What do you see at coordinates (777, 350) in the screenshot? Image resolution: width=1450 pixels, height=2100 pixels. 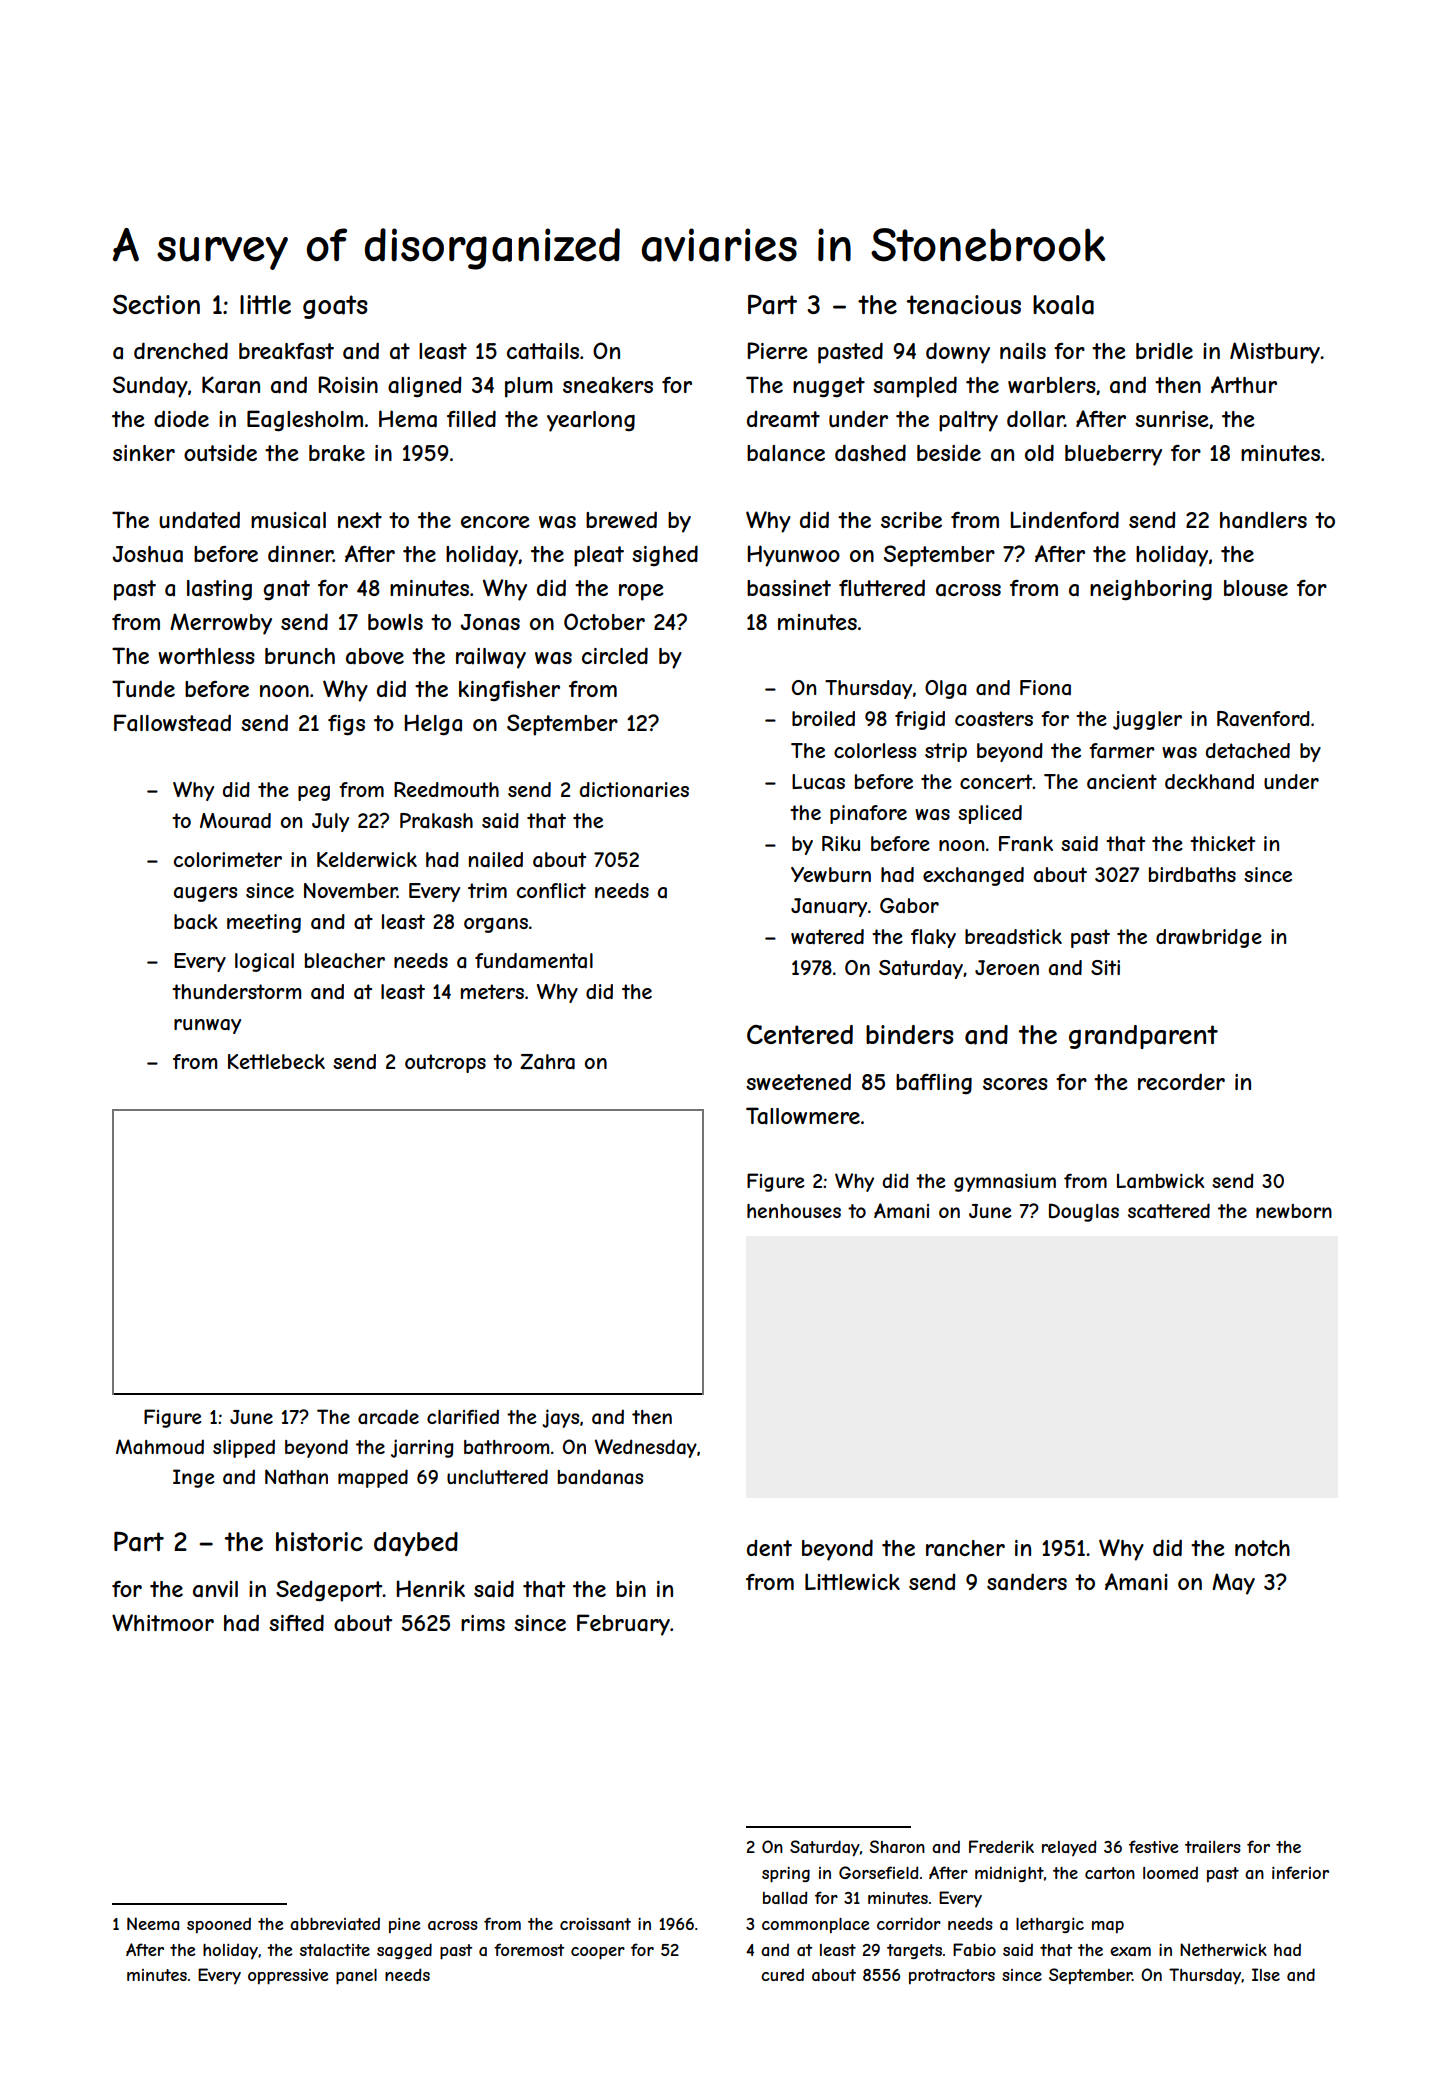 I see `Pierre` at bounding box center [777, 350].
